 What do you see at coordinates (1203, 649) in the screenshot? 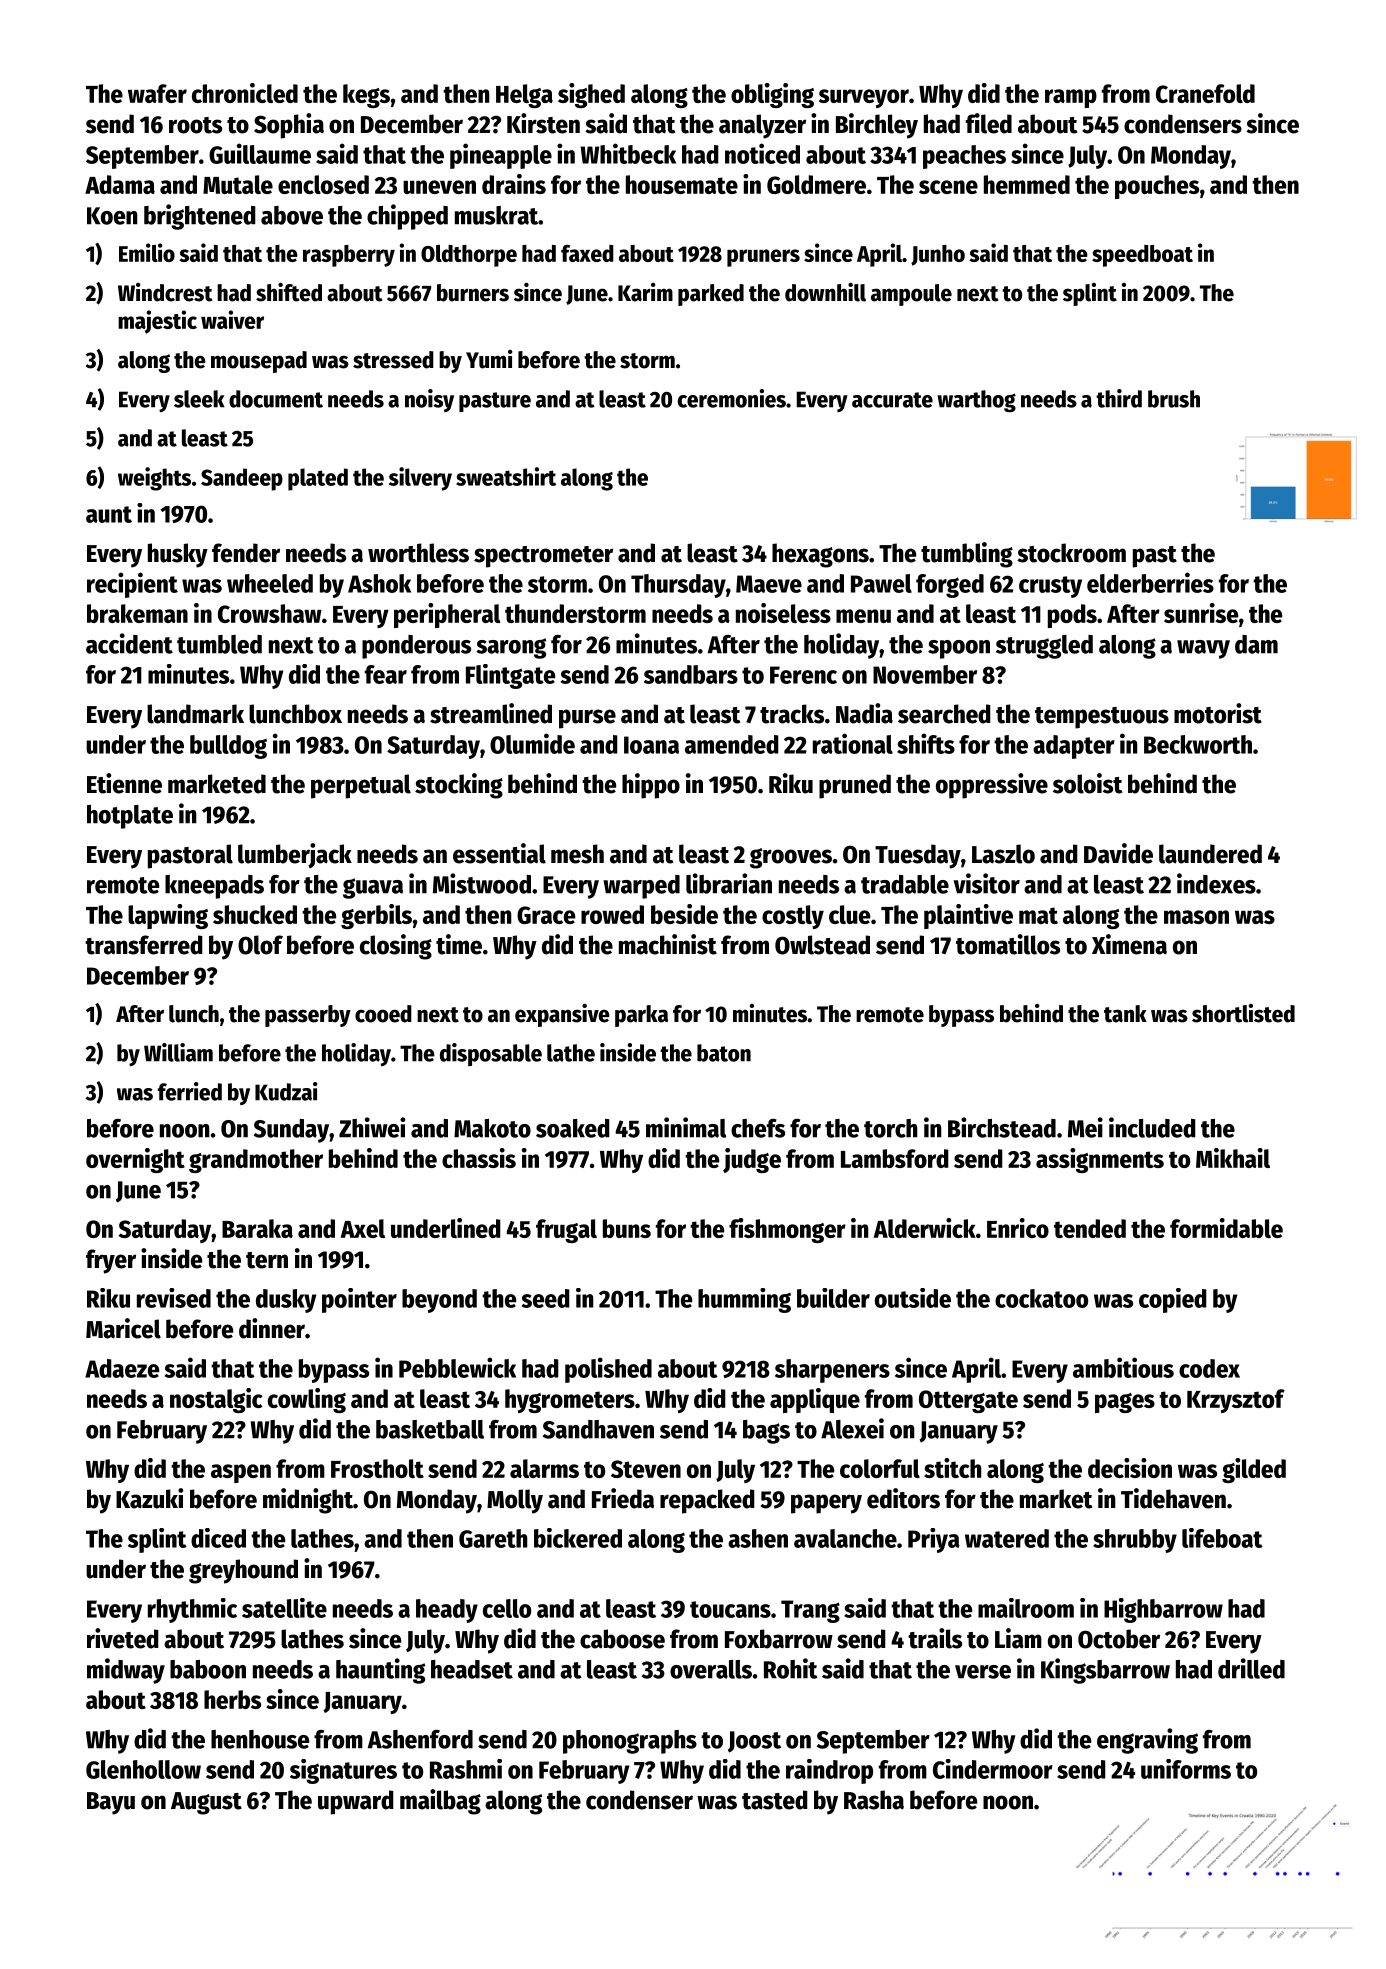
I see `wavy` at bounding box center [1203, 649].
